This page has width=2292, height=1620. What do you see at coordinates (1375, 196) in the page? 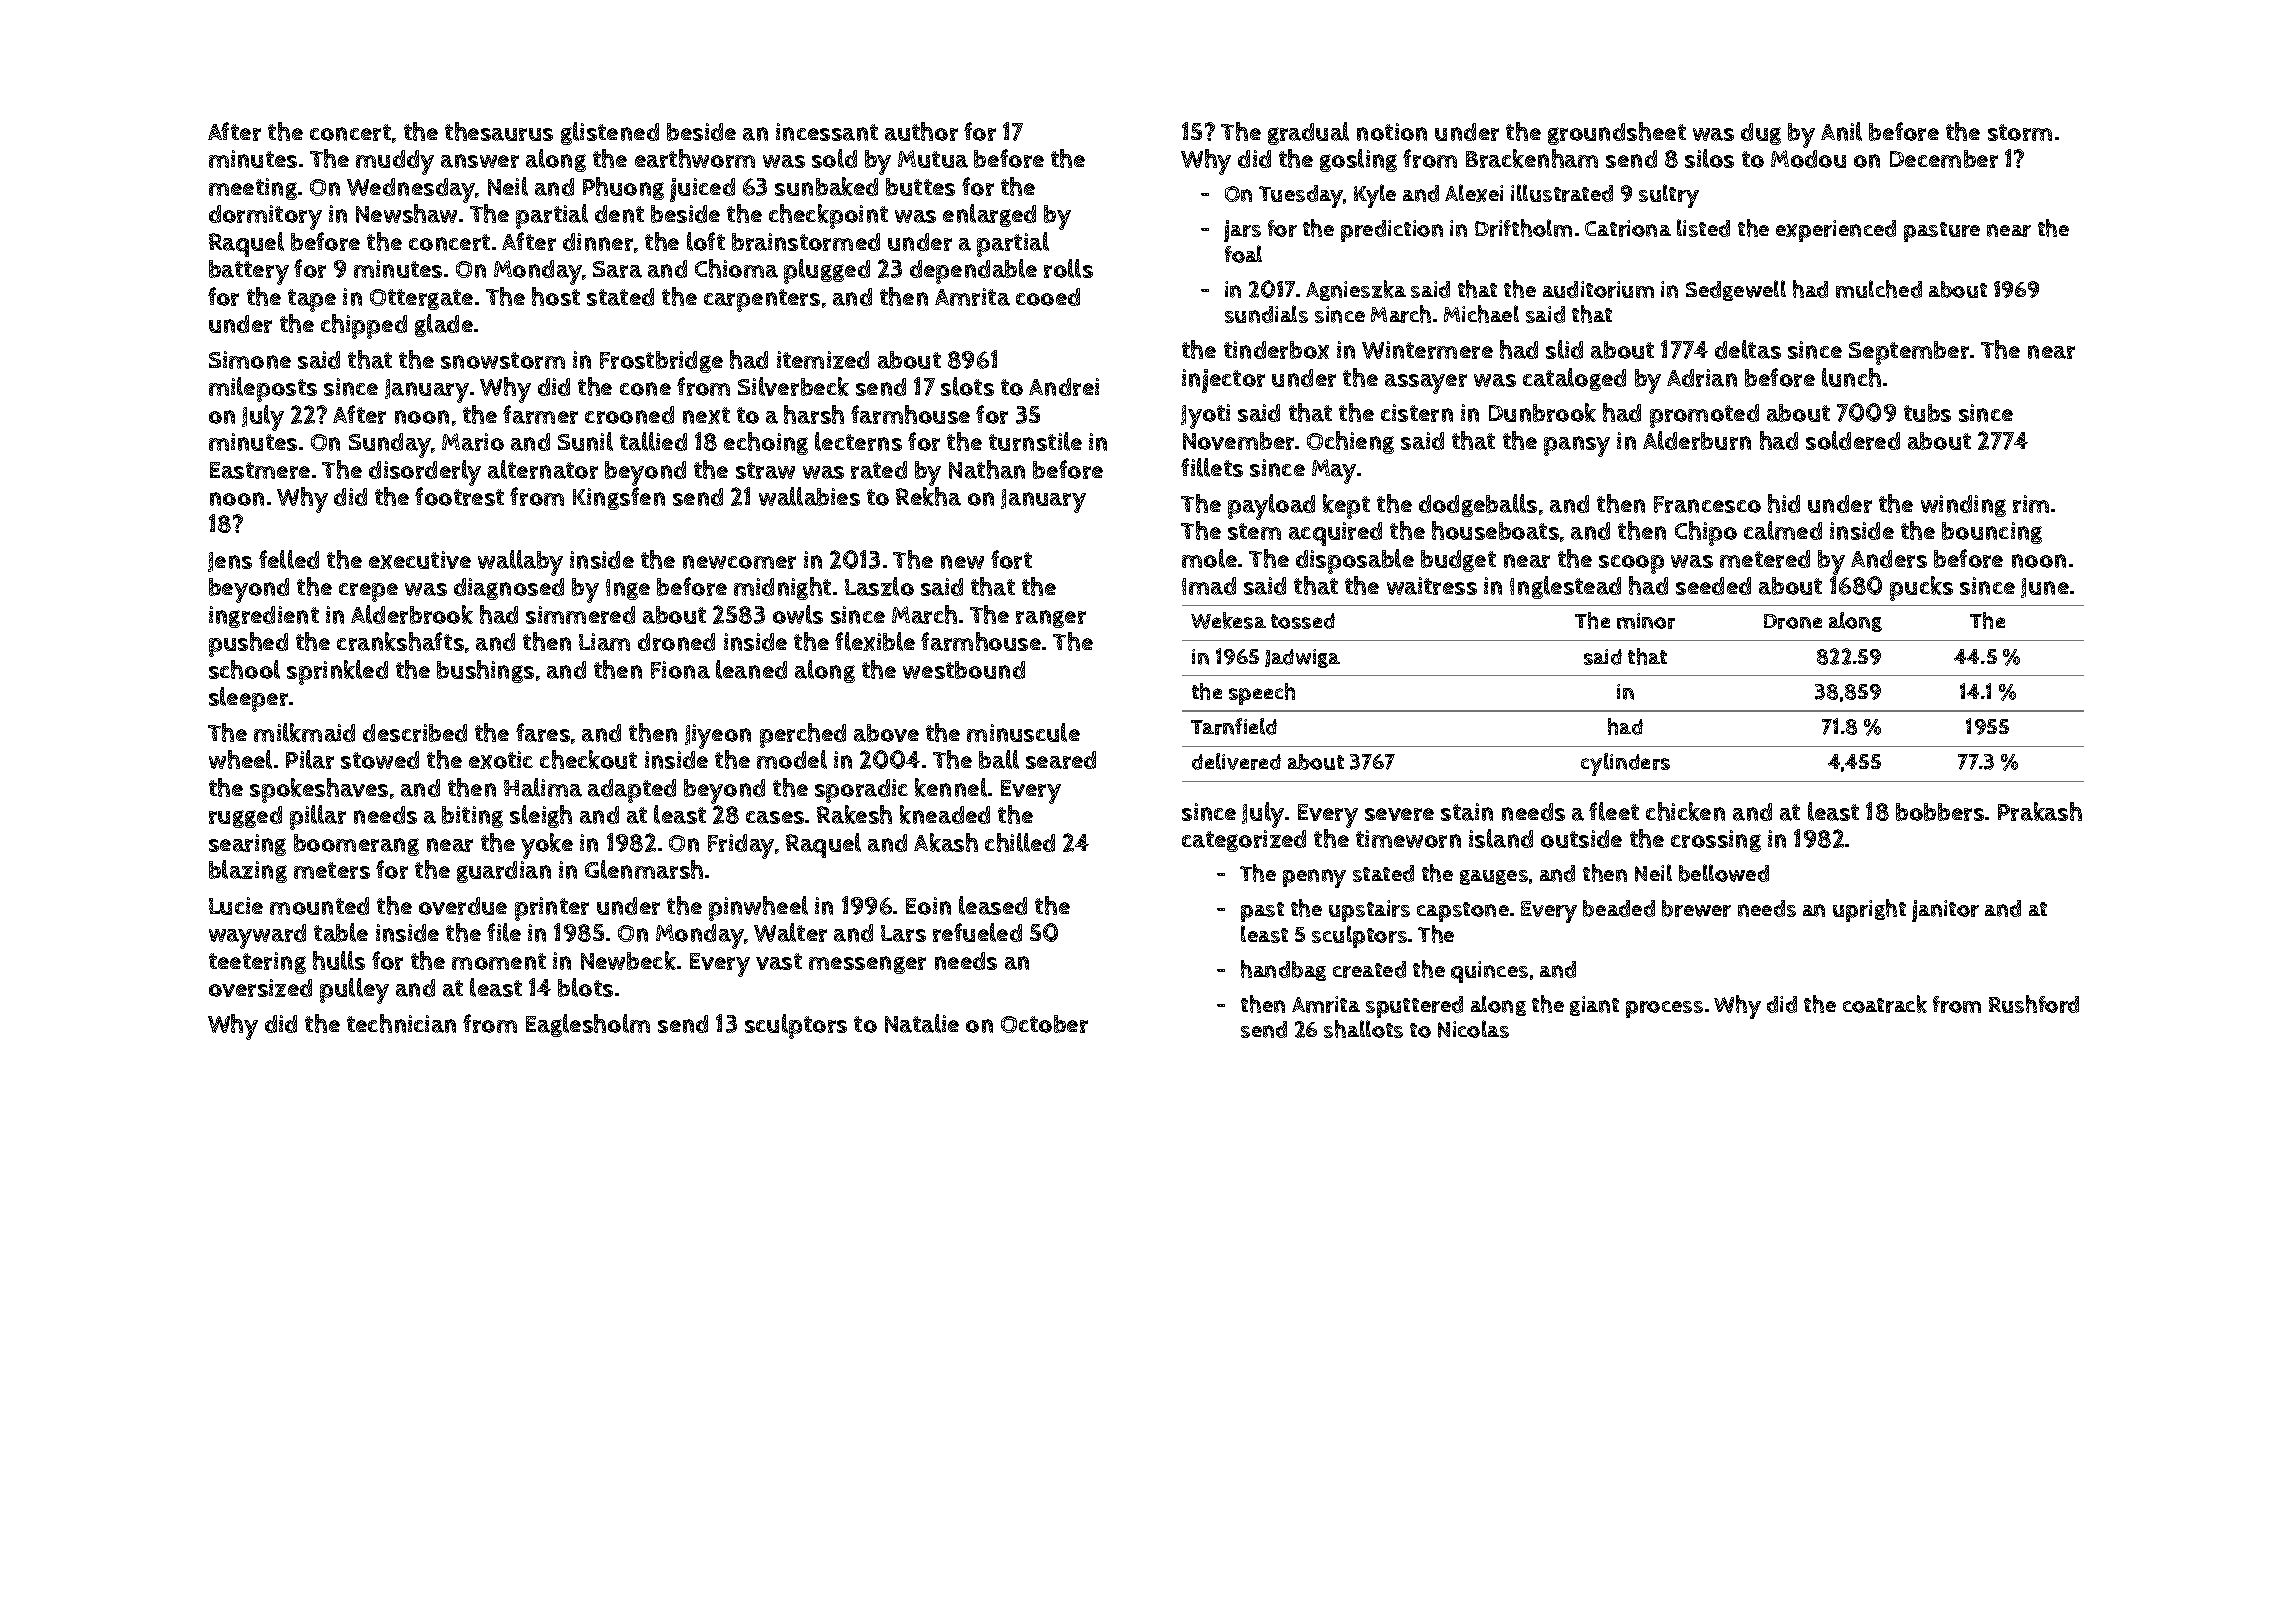
I see `Kyle` at bounding box center [1375, 196].
